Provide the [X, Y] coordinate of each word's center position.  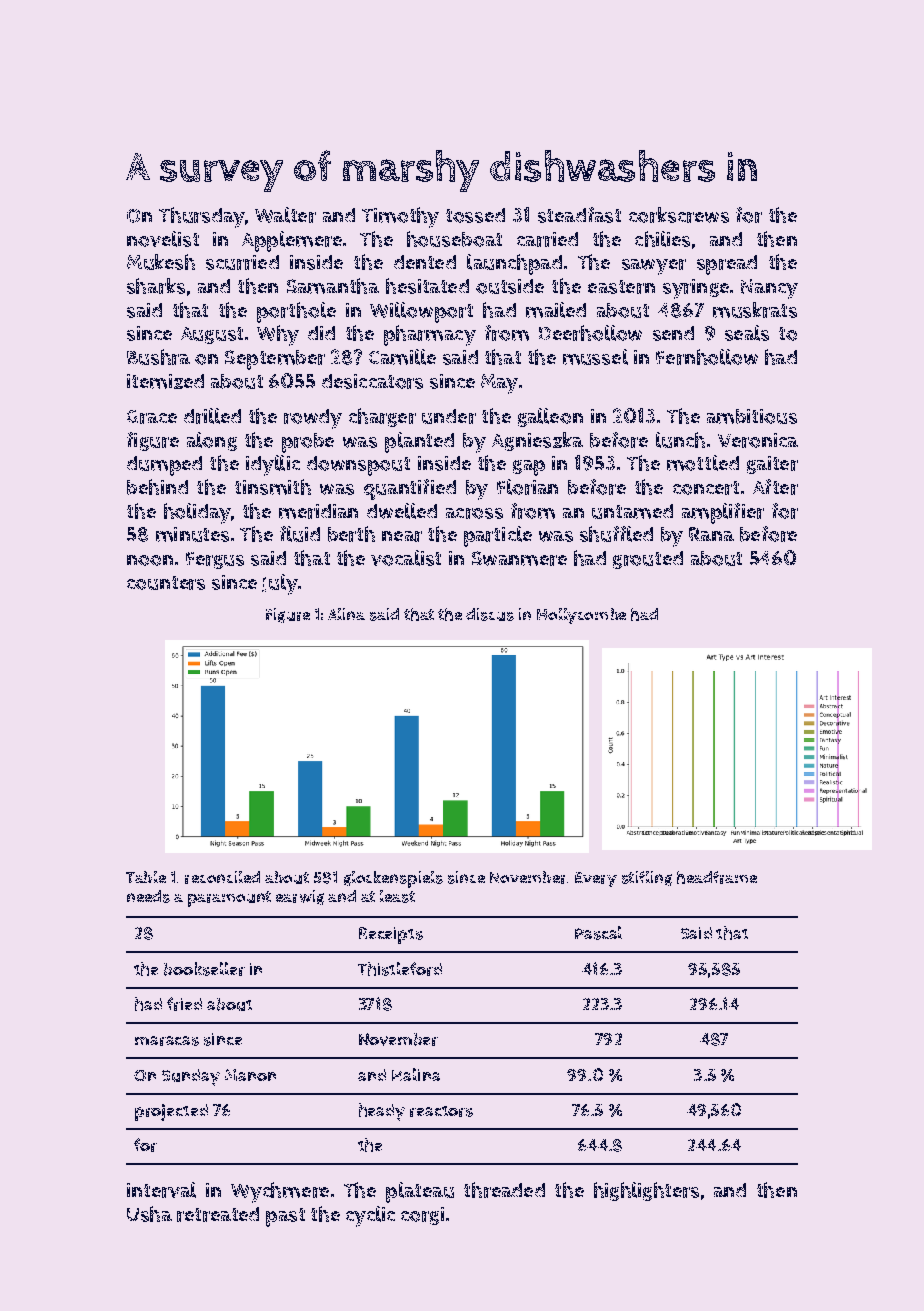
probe [308, 443]
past [285, 1217]
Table [146, 877]
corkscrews [679, 215]
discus [490, 614]
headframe [717, 877]
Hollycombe [581, 616]
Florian [527, 487]
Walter [285, 215]
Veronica [758, 440]
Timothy [400, 217]
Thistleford [400, 969]
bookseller [204, 969]
